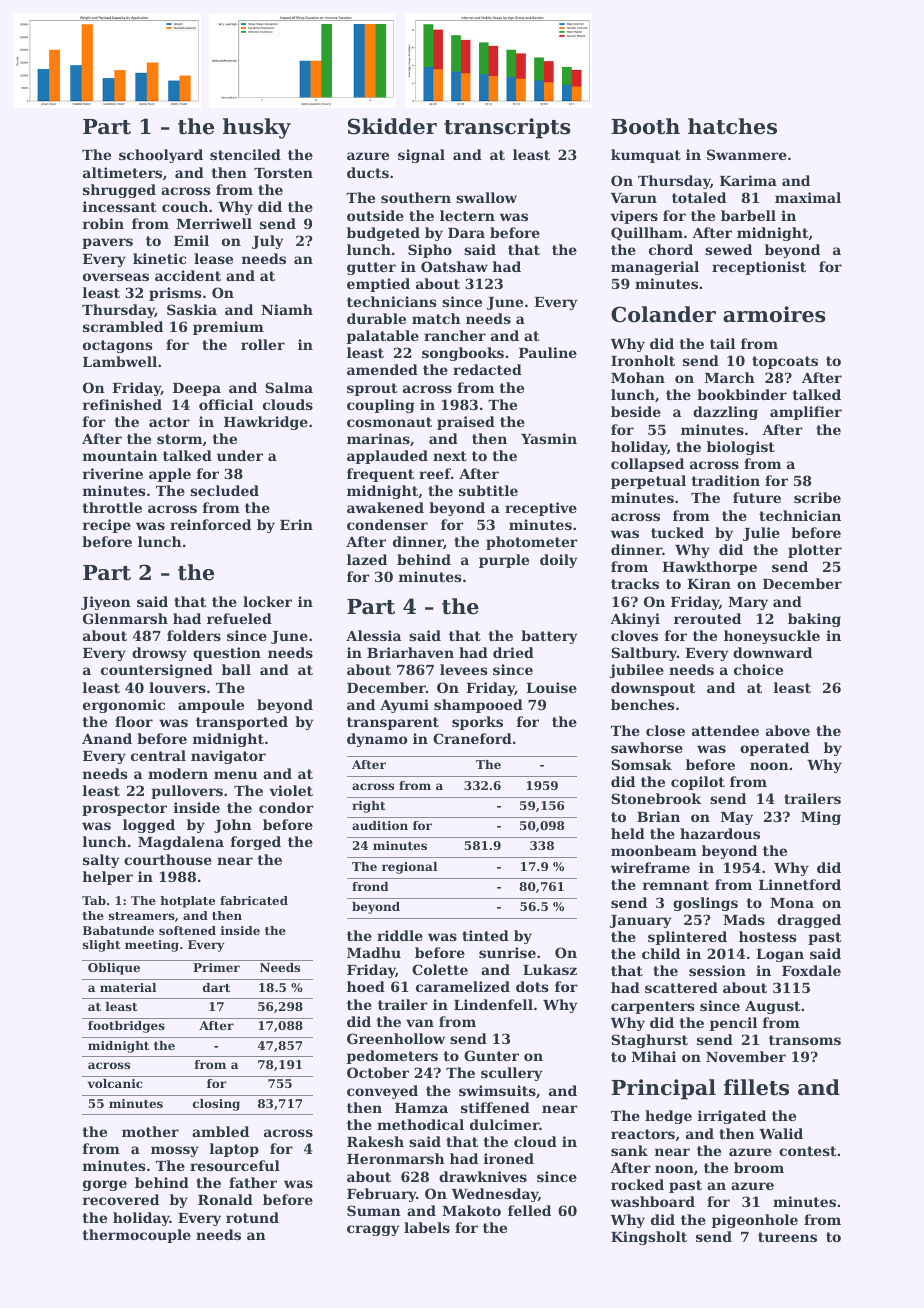  Describe the element at coordinates (732, 126) in the image. I see `hatches` at that location.
